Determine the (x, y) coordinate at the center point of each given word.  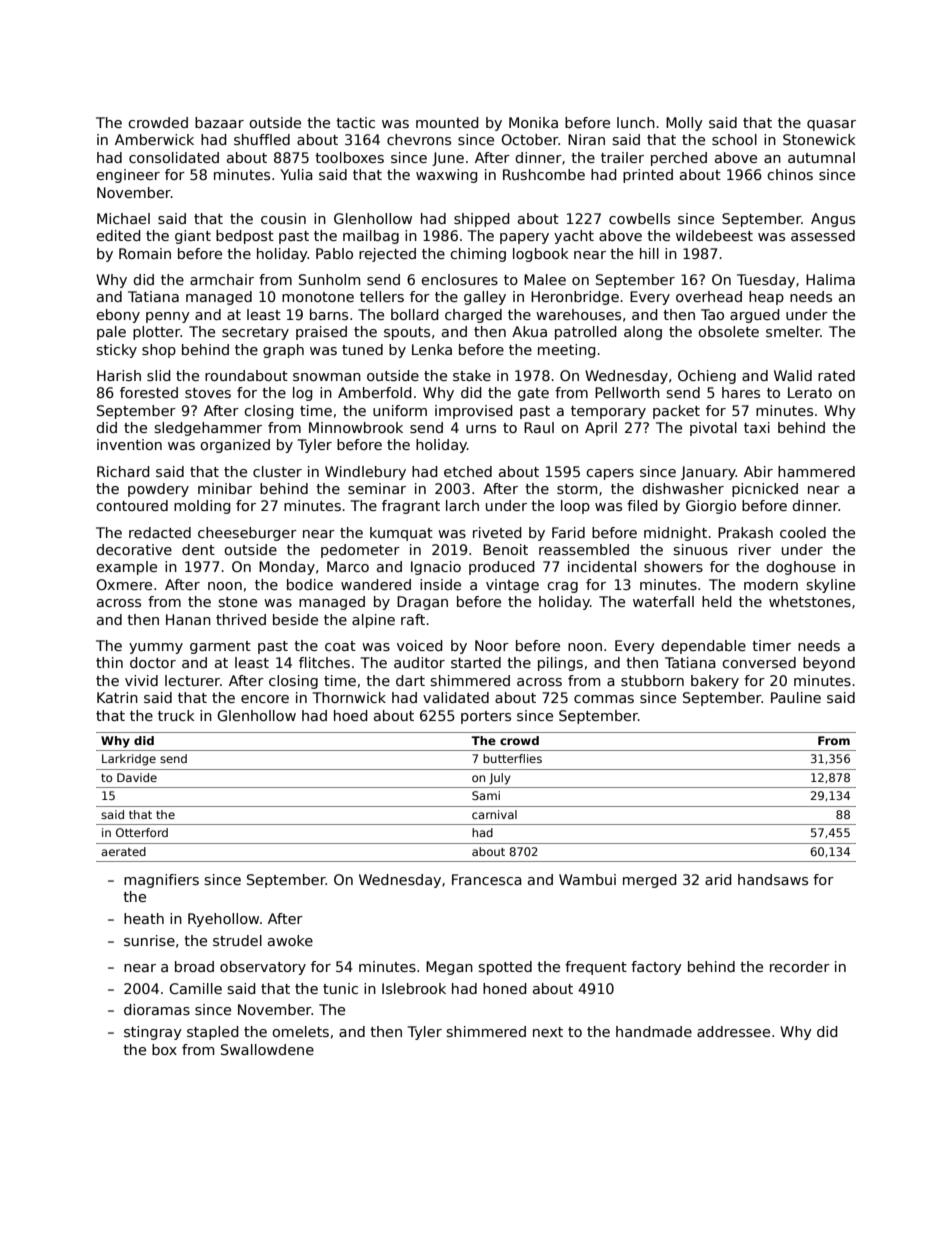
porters (486, 717)
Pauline (796, 697)
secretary (255, 333)
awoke (290, 940)
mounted (447, 122)
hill (649, 253)
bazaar (219, 122)
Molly (684, 124)
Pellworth (627, 392)
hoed (351, 715)
